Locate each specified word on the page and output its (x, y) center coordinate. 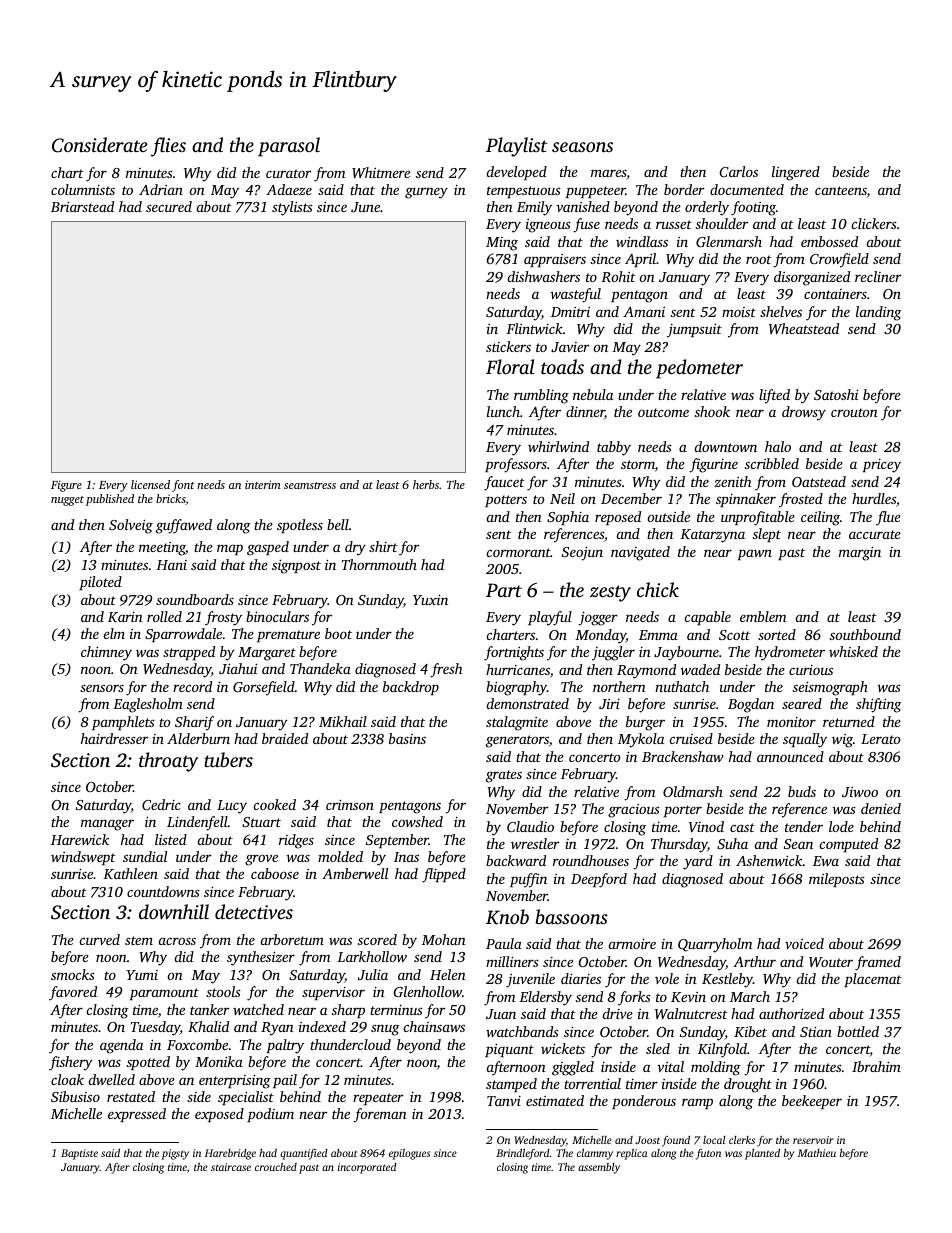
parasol (289, 147)
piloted (100, 583)
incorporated (367, 1168)
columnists (83, 189)
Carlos (739, 171)
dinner (585, 412)
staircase (231, 1167)
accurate (875, 534)
